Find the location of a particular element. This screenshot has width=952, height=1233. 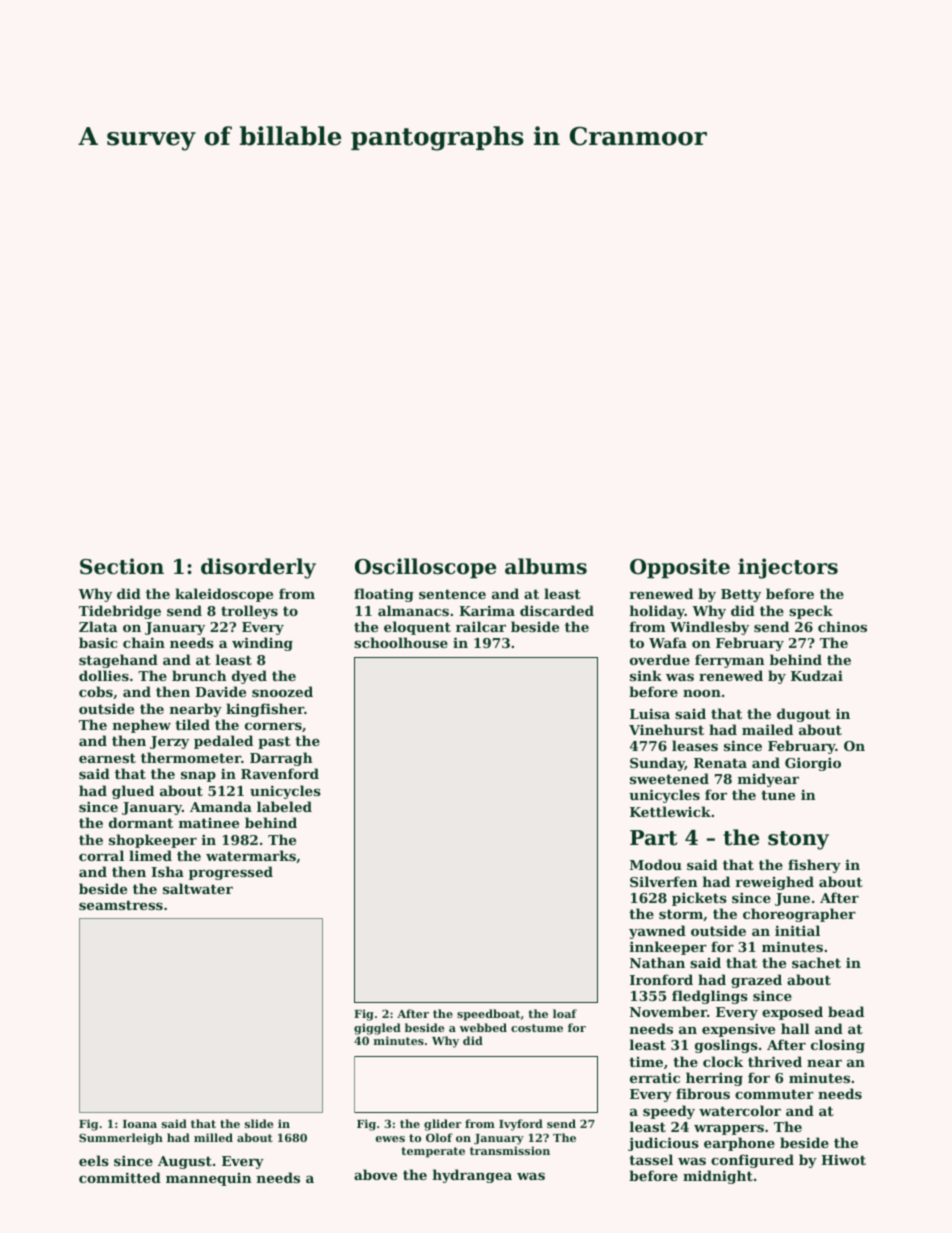

kingfisher is located at coordinates (265, 710).
